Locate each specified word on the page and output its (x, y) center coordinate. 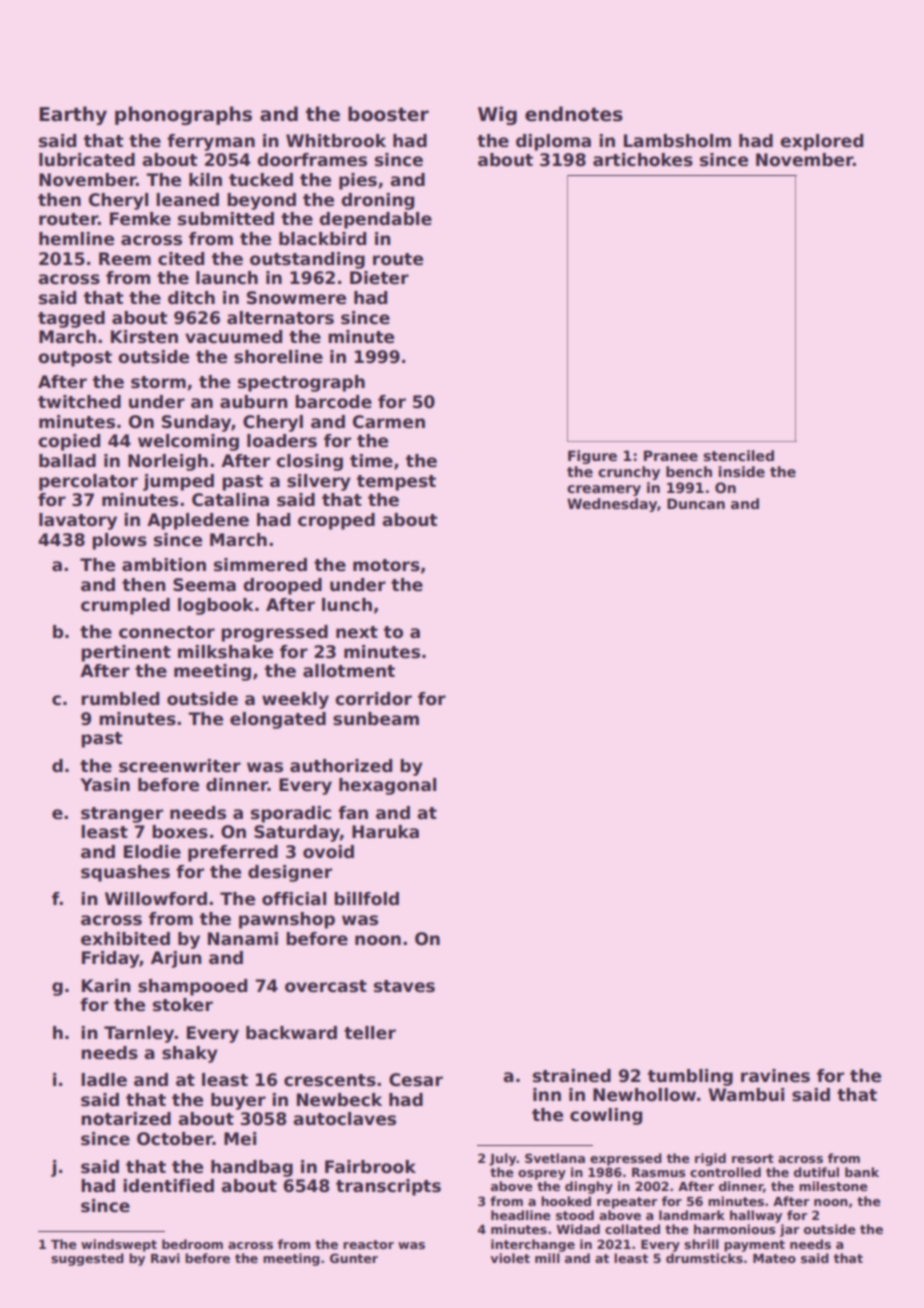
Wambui (746, 1095)
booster (388, 114)
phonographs (183, 115)
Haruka (385, 832)
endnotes (574, 114)
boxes (180, 832)
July (502, 1159)
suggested (87, 1259)
